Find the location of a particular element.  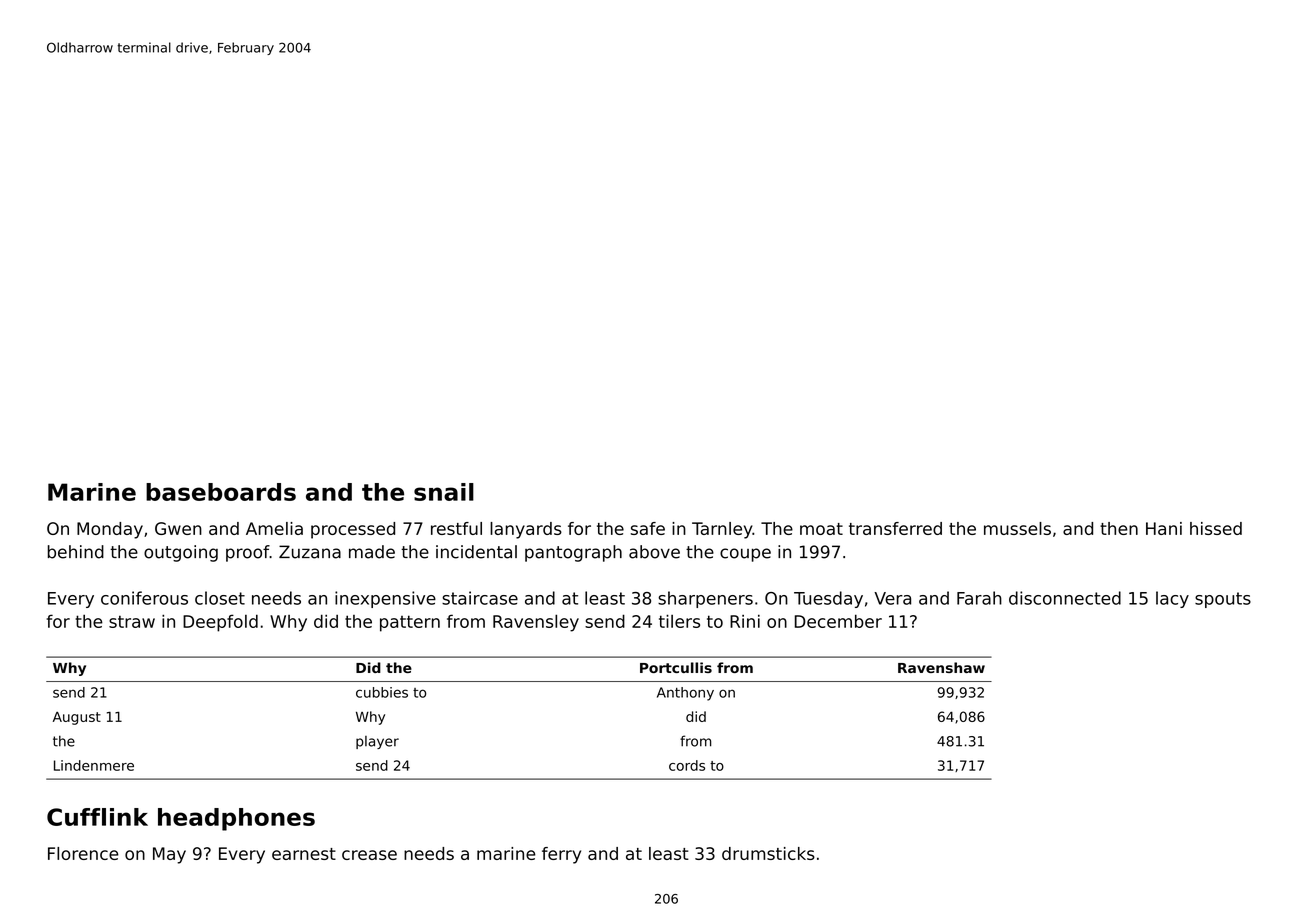

baseboards is located at coordinates (221, 492).
